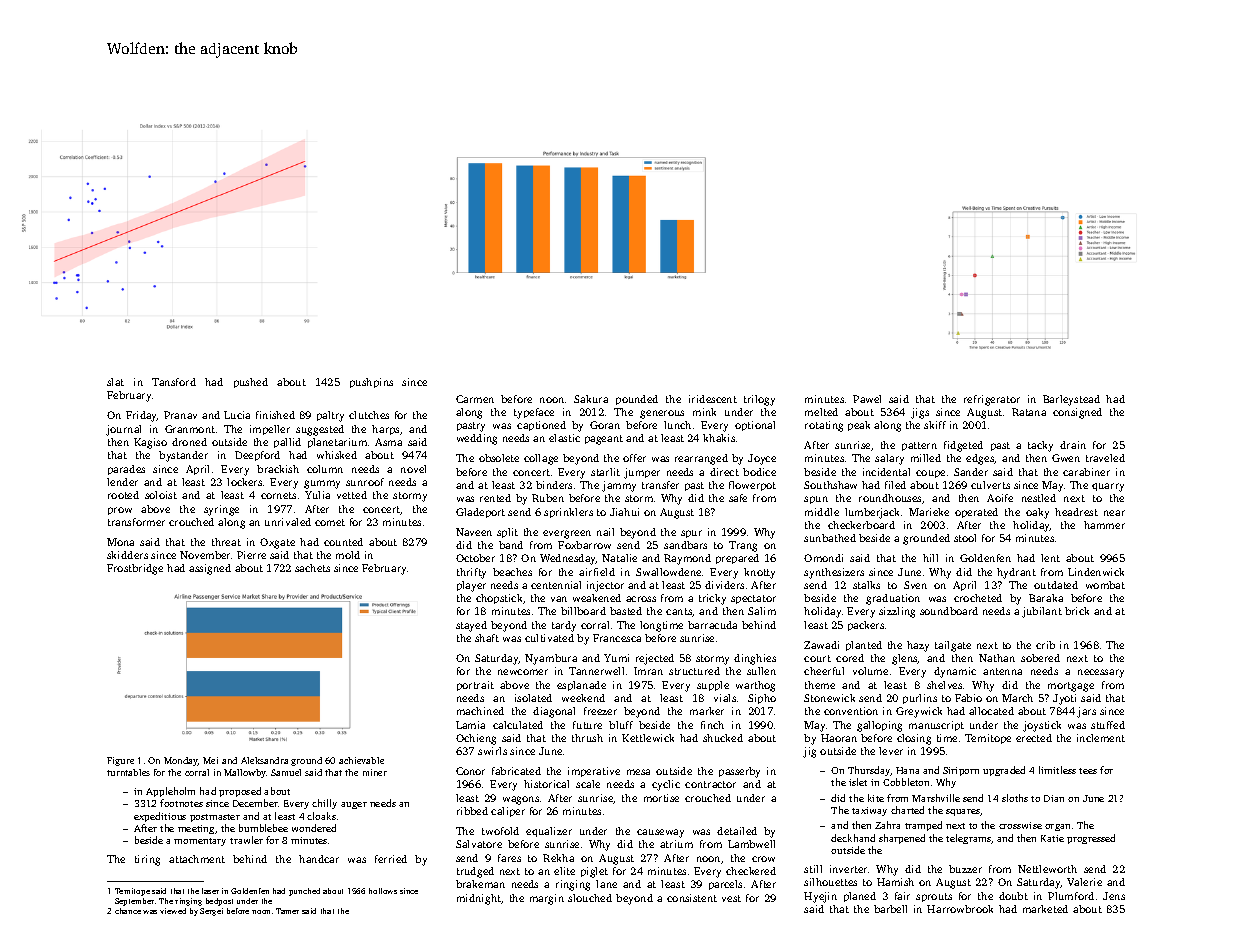 The image size is (1233, 952). Describe the element at coordinates (965, 538) in the screenshot. I see `stool` at that location.
